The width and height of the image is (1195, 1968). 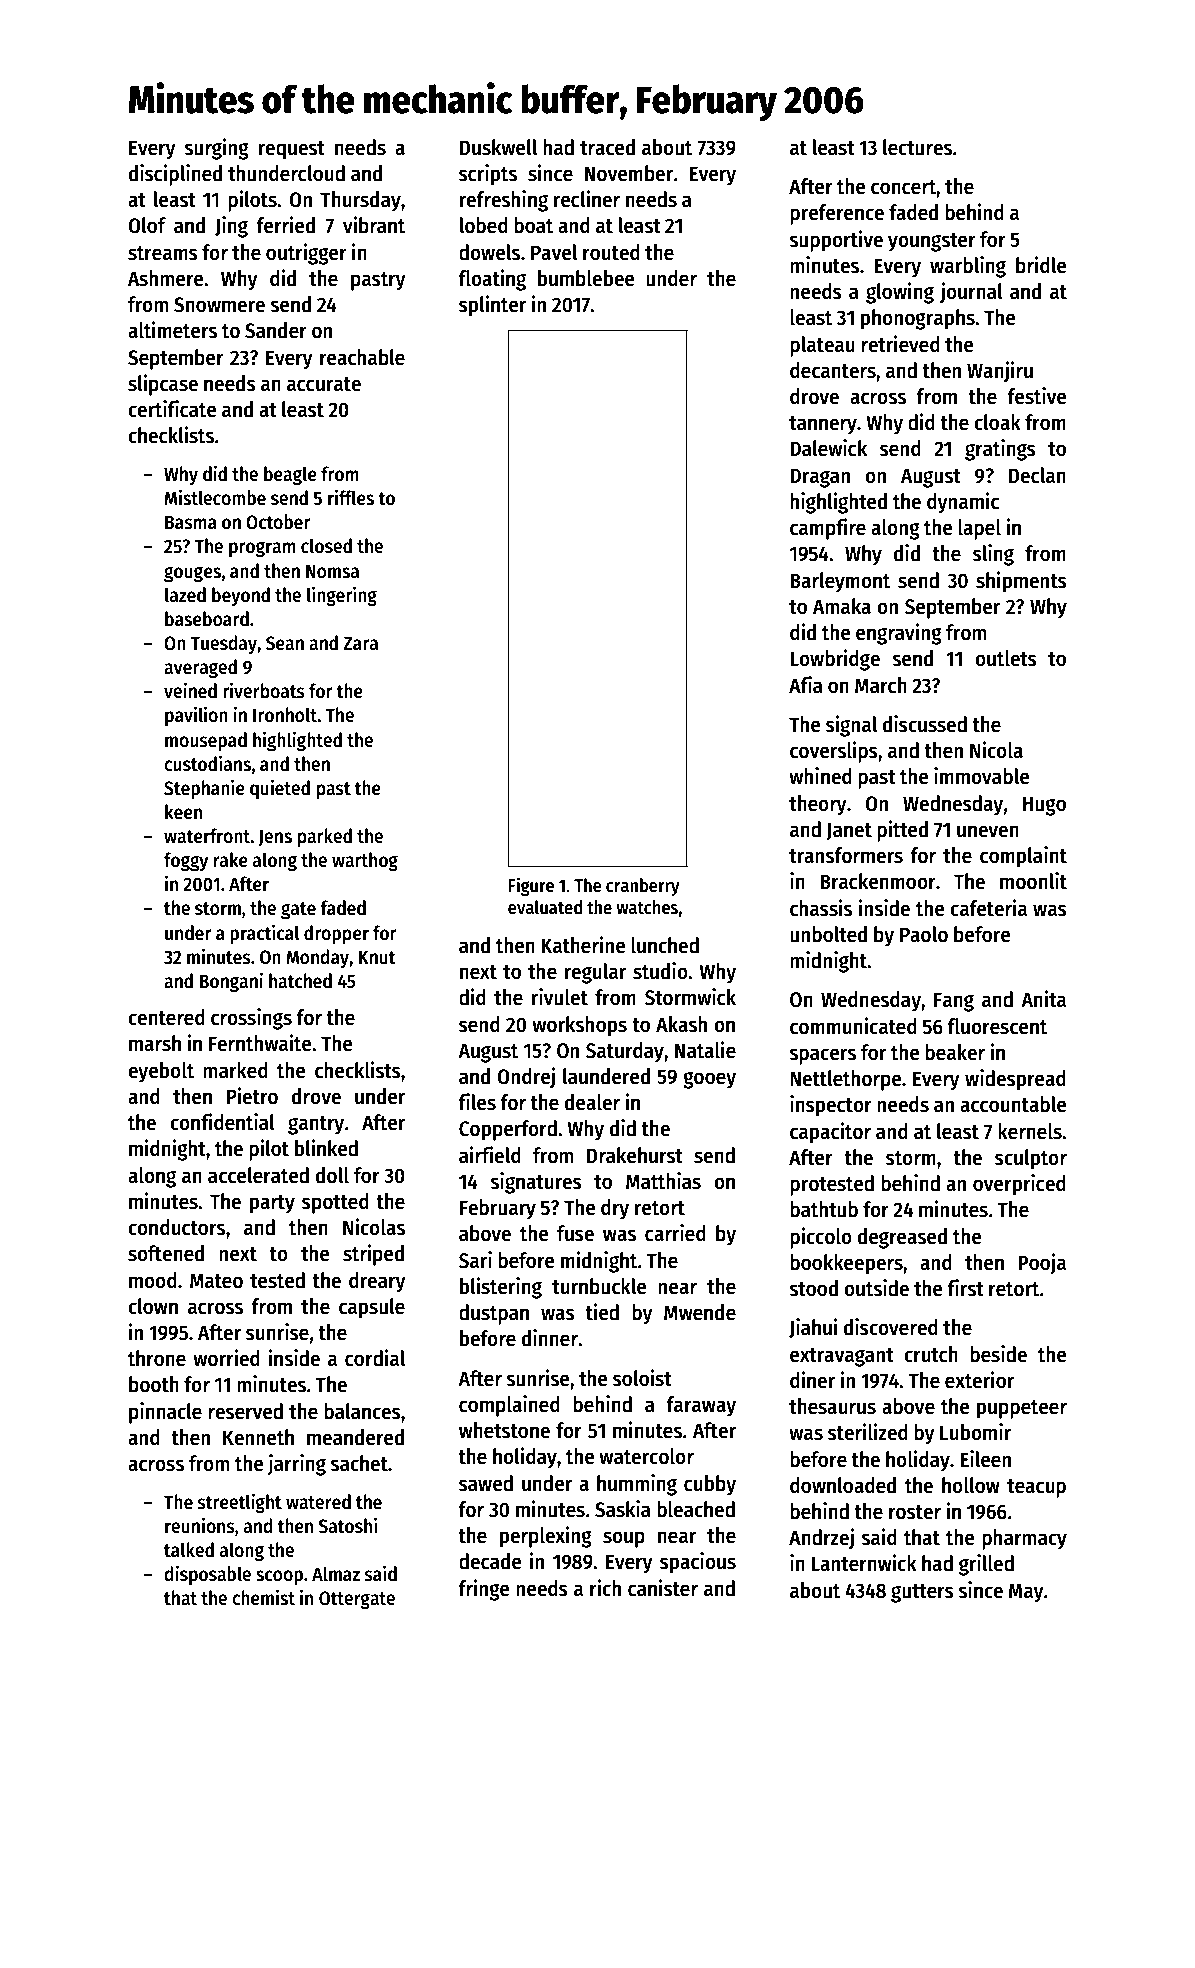 What do you see at coordinates (336, 1574) in the image?
I see `Almaz` at bounding box center [336, 1574].
